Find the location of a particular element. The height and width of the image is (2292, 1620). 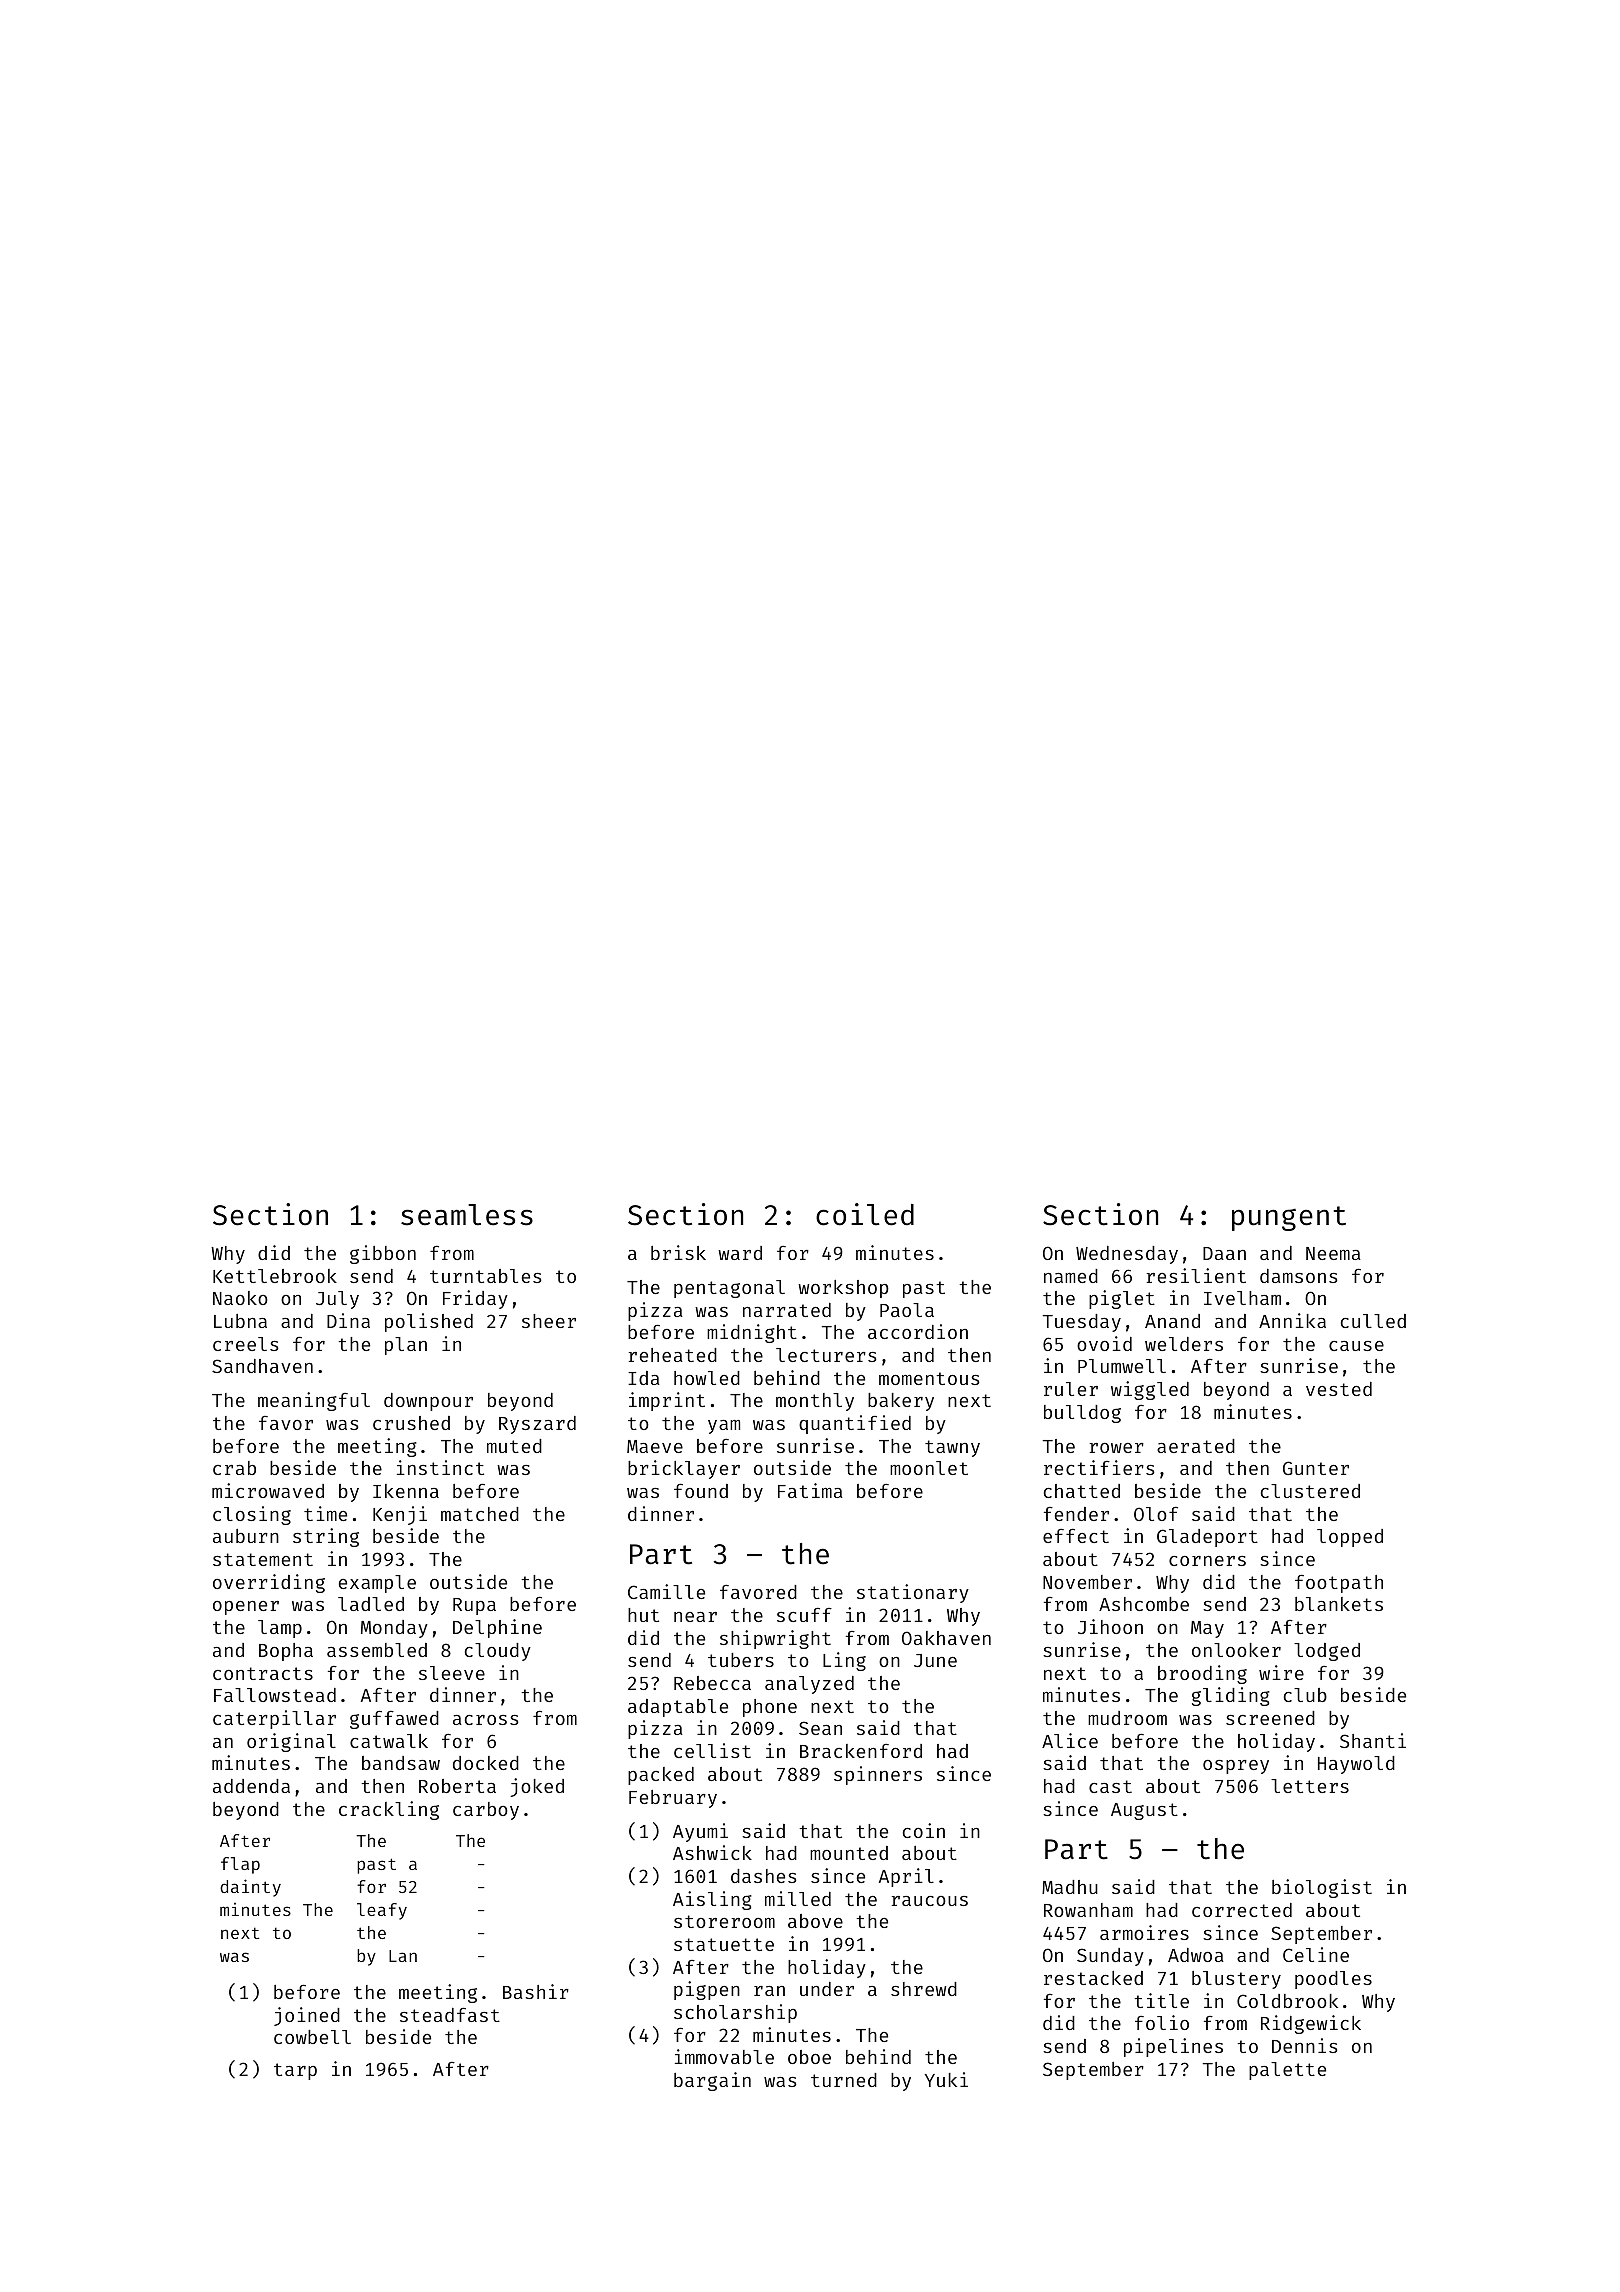

tarp is located at coordinates (295, 2071).
